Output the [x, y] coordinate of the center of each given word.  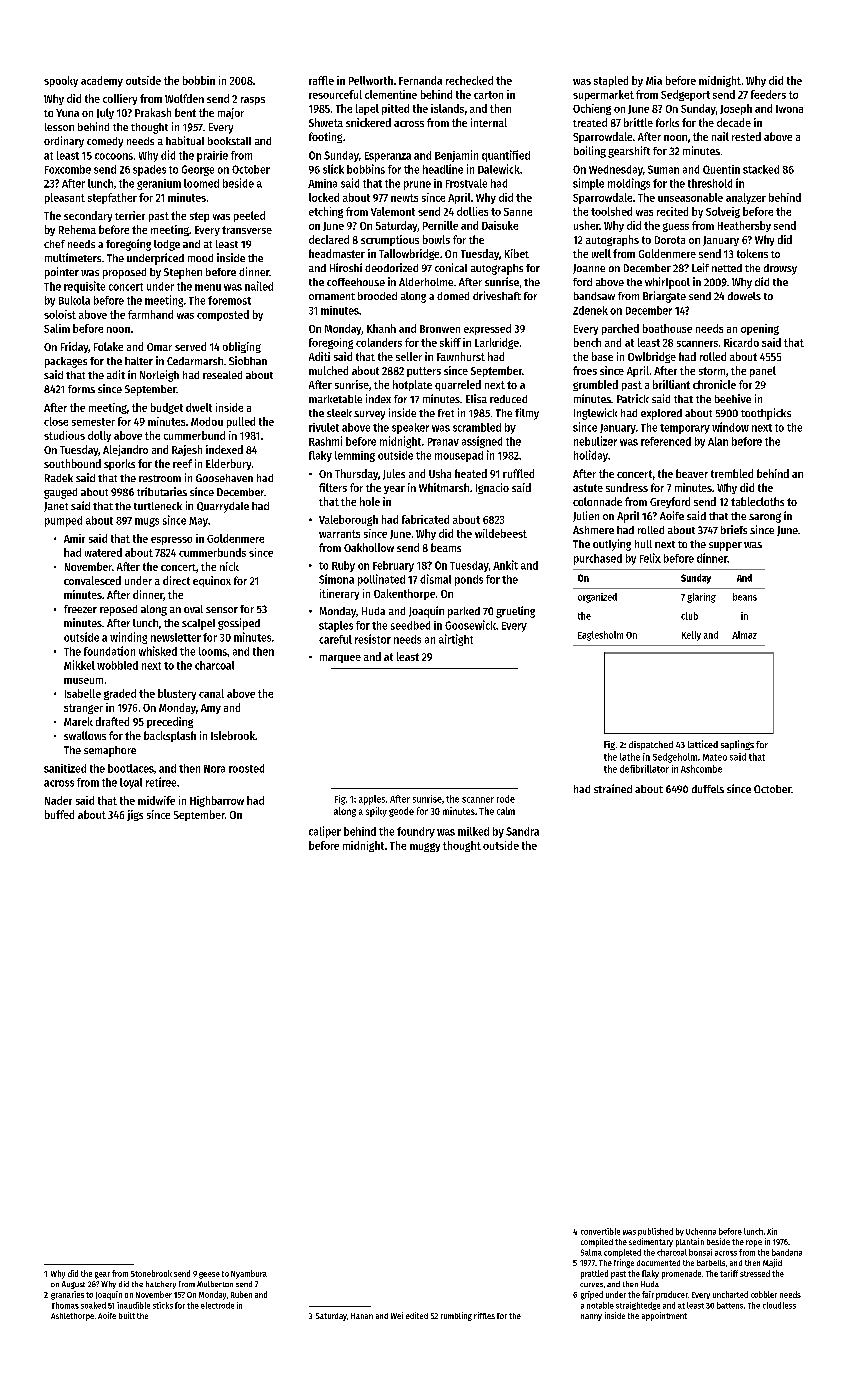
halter [139, 361]
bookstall [229, 141]
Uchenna [701, 1231]
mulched [328, 370]
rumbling [456, 1316]
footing [325, 137]
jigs [135, 815]
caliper [325, 832]
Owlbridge [652, 357]
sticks [163, 1305]
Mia [654, 80]
